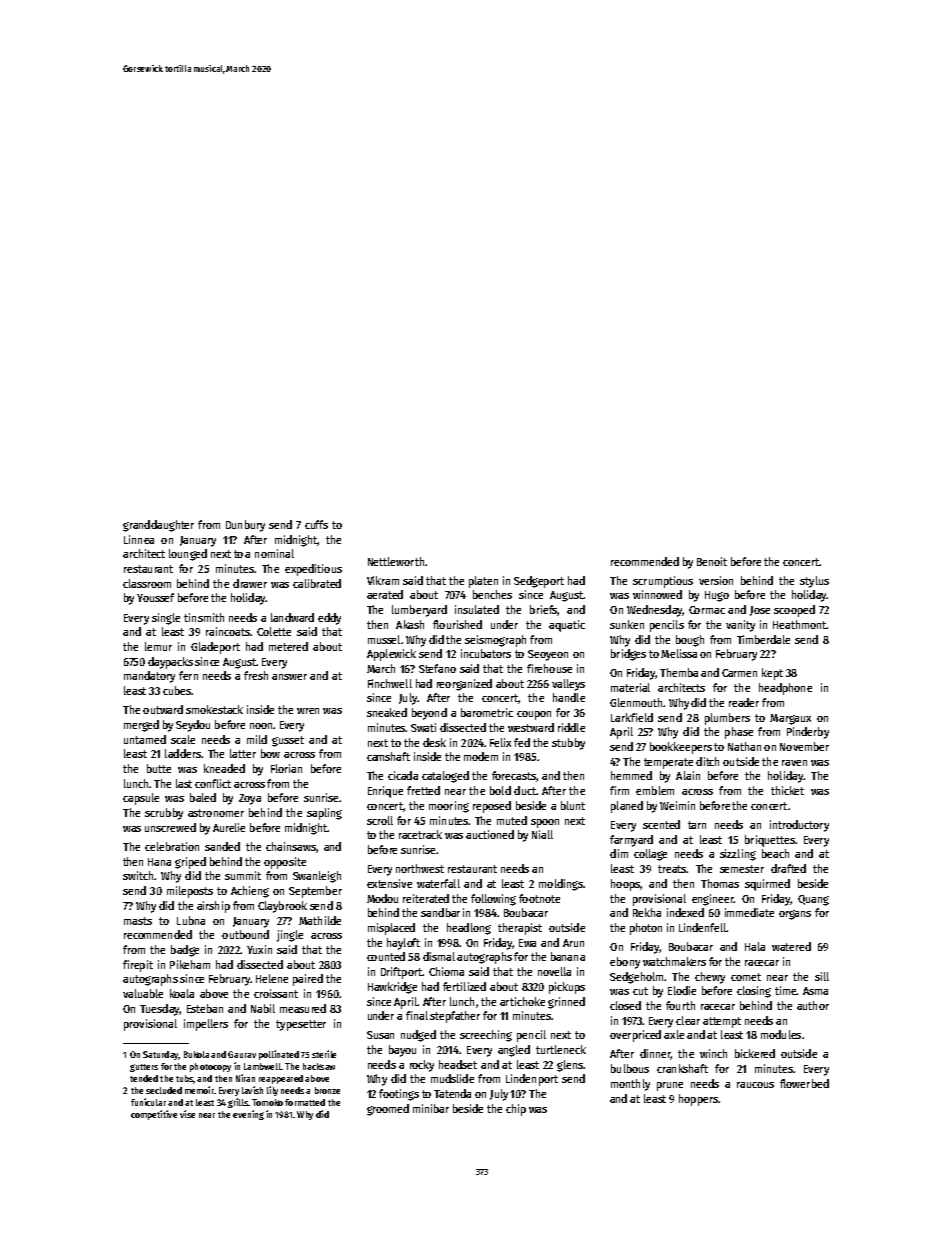  Describe the element at coordinates (445, 777) in the image. I see `cataloged` at that location.
